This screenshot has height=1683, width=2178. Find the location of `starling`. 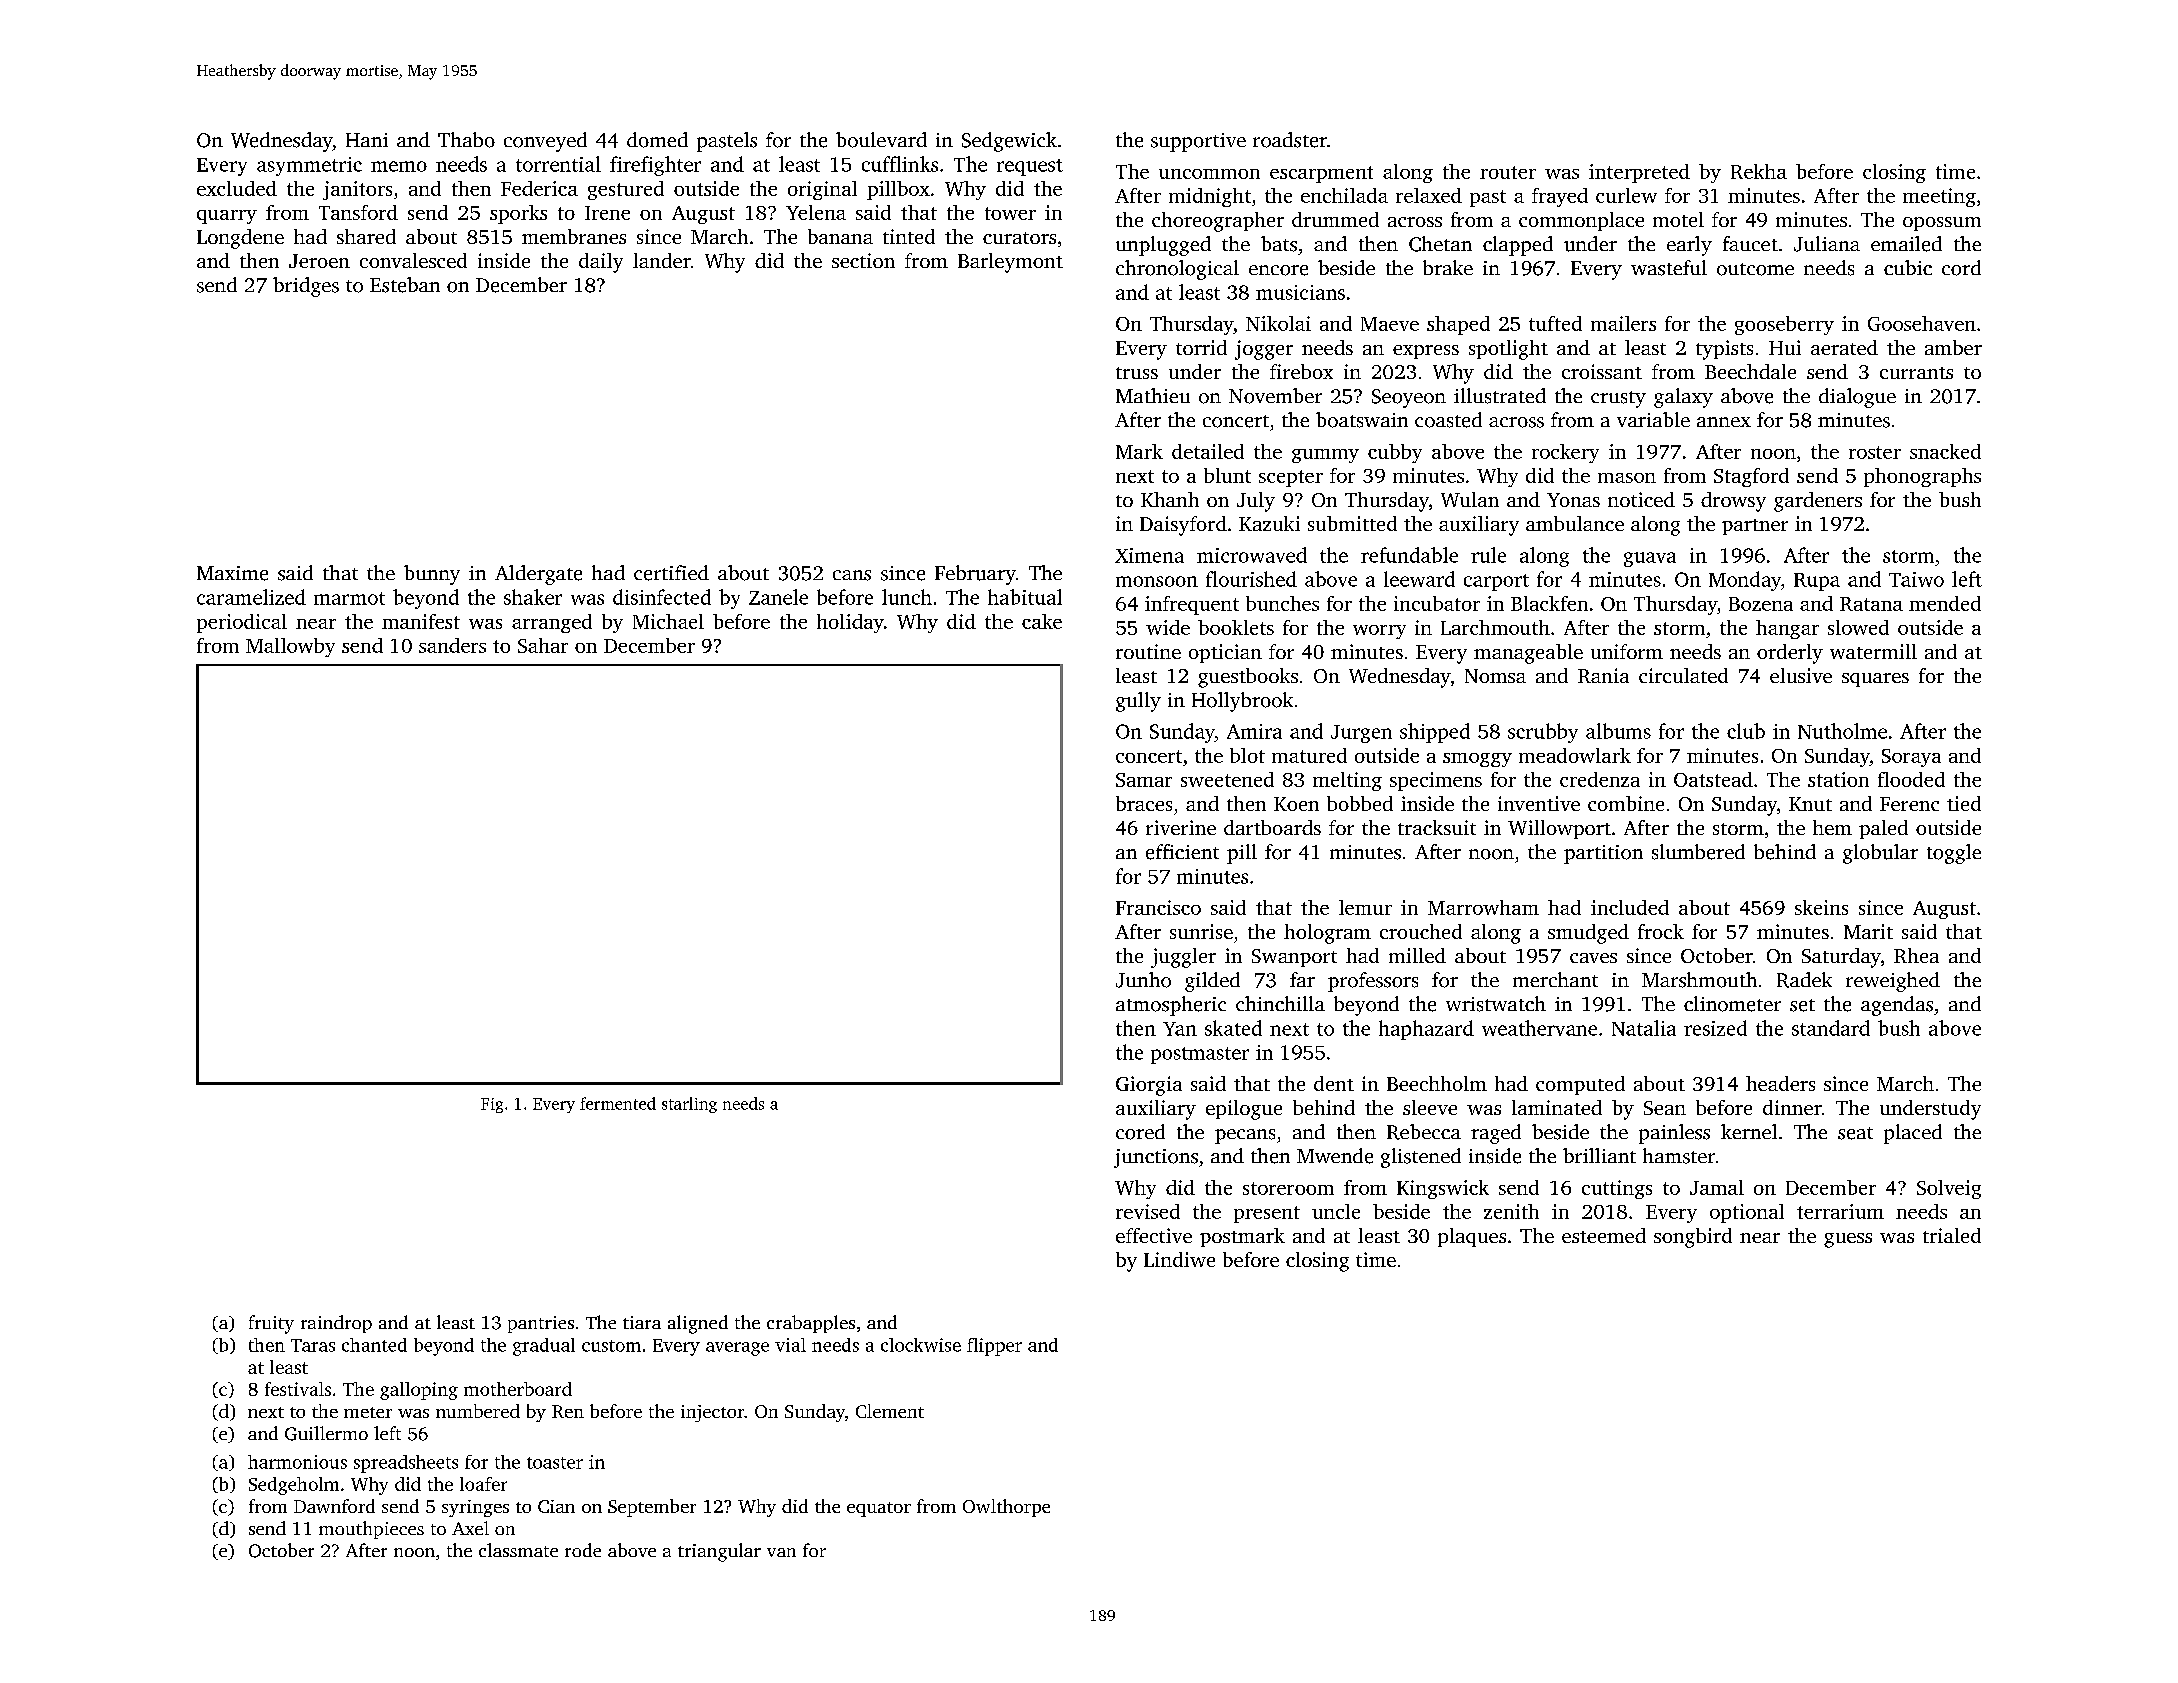

starling is located at coordinates (689, 1105).
